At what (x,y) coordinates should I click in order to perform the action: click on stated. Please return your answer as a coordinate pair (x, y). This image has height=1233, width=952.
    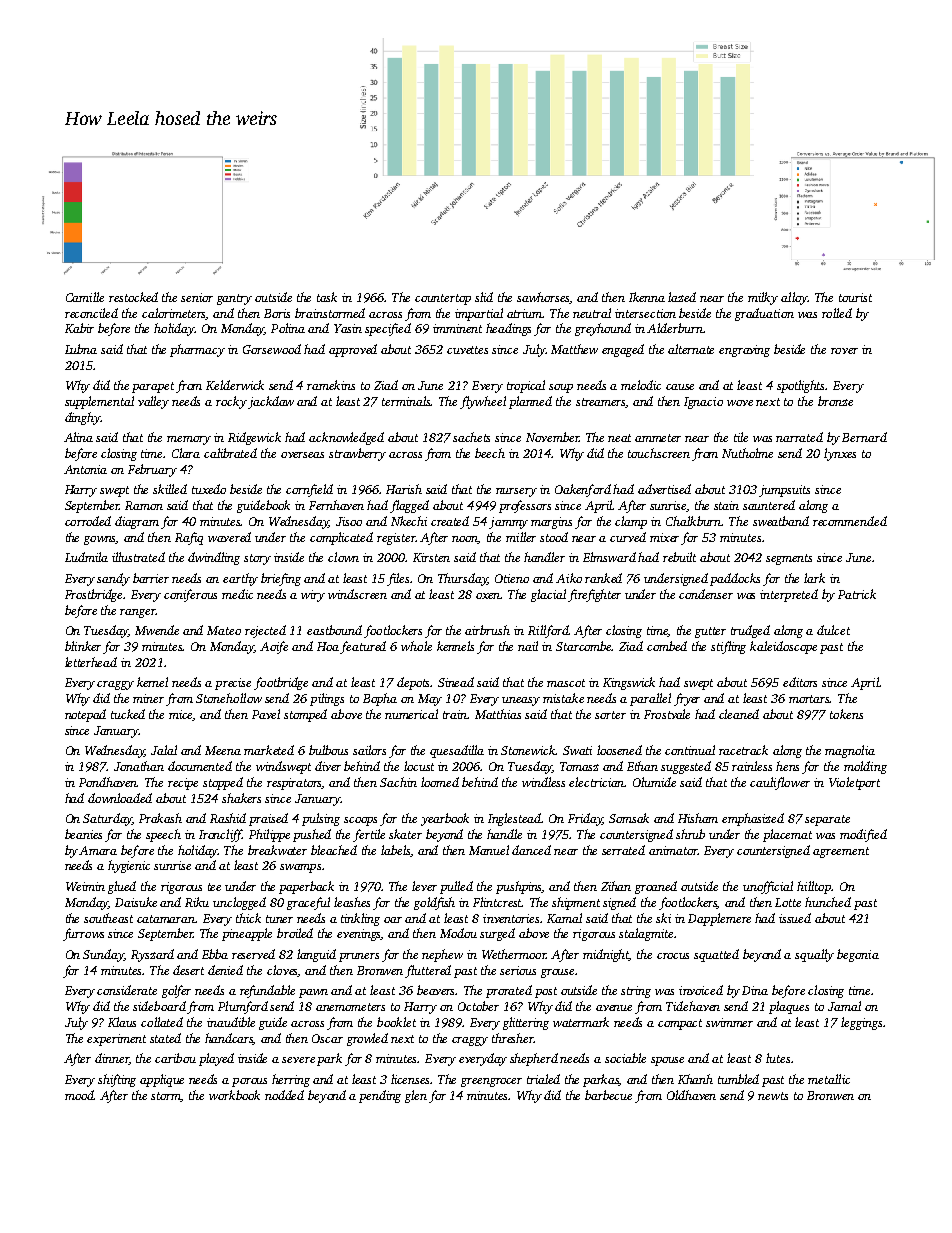
    Looking at the image, I should click on (165, 1038).
